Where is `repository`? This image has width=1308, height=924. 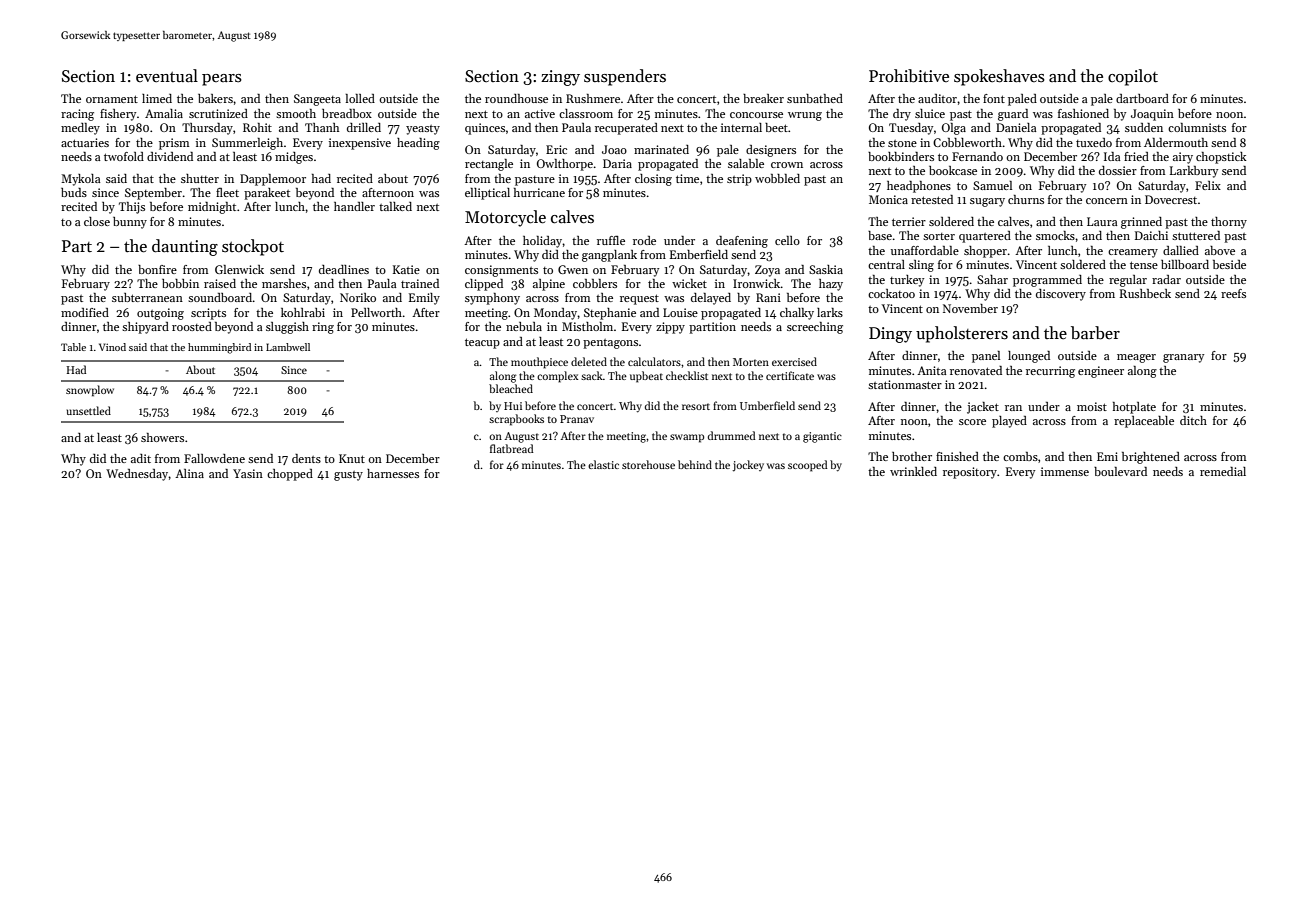 repository is located at coordinates (970, 473).
